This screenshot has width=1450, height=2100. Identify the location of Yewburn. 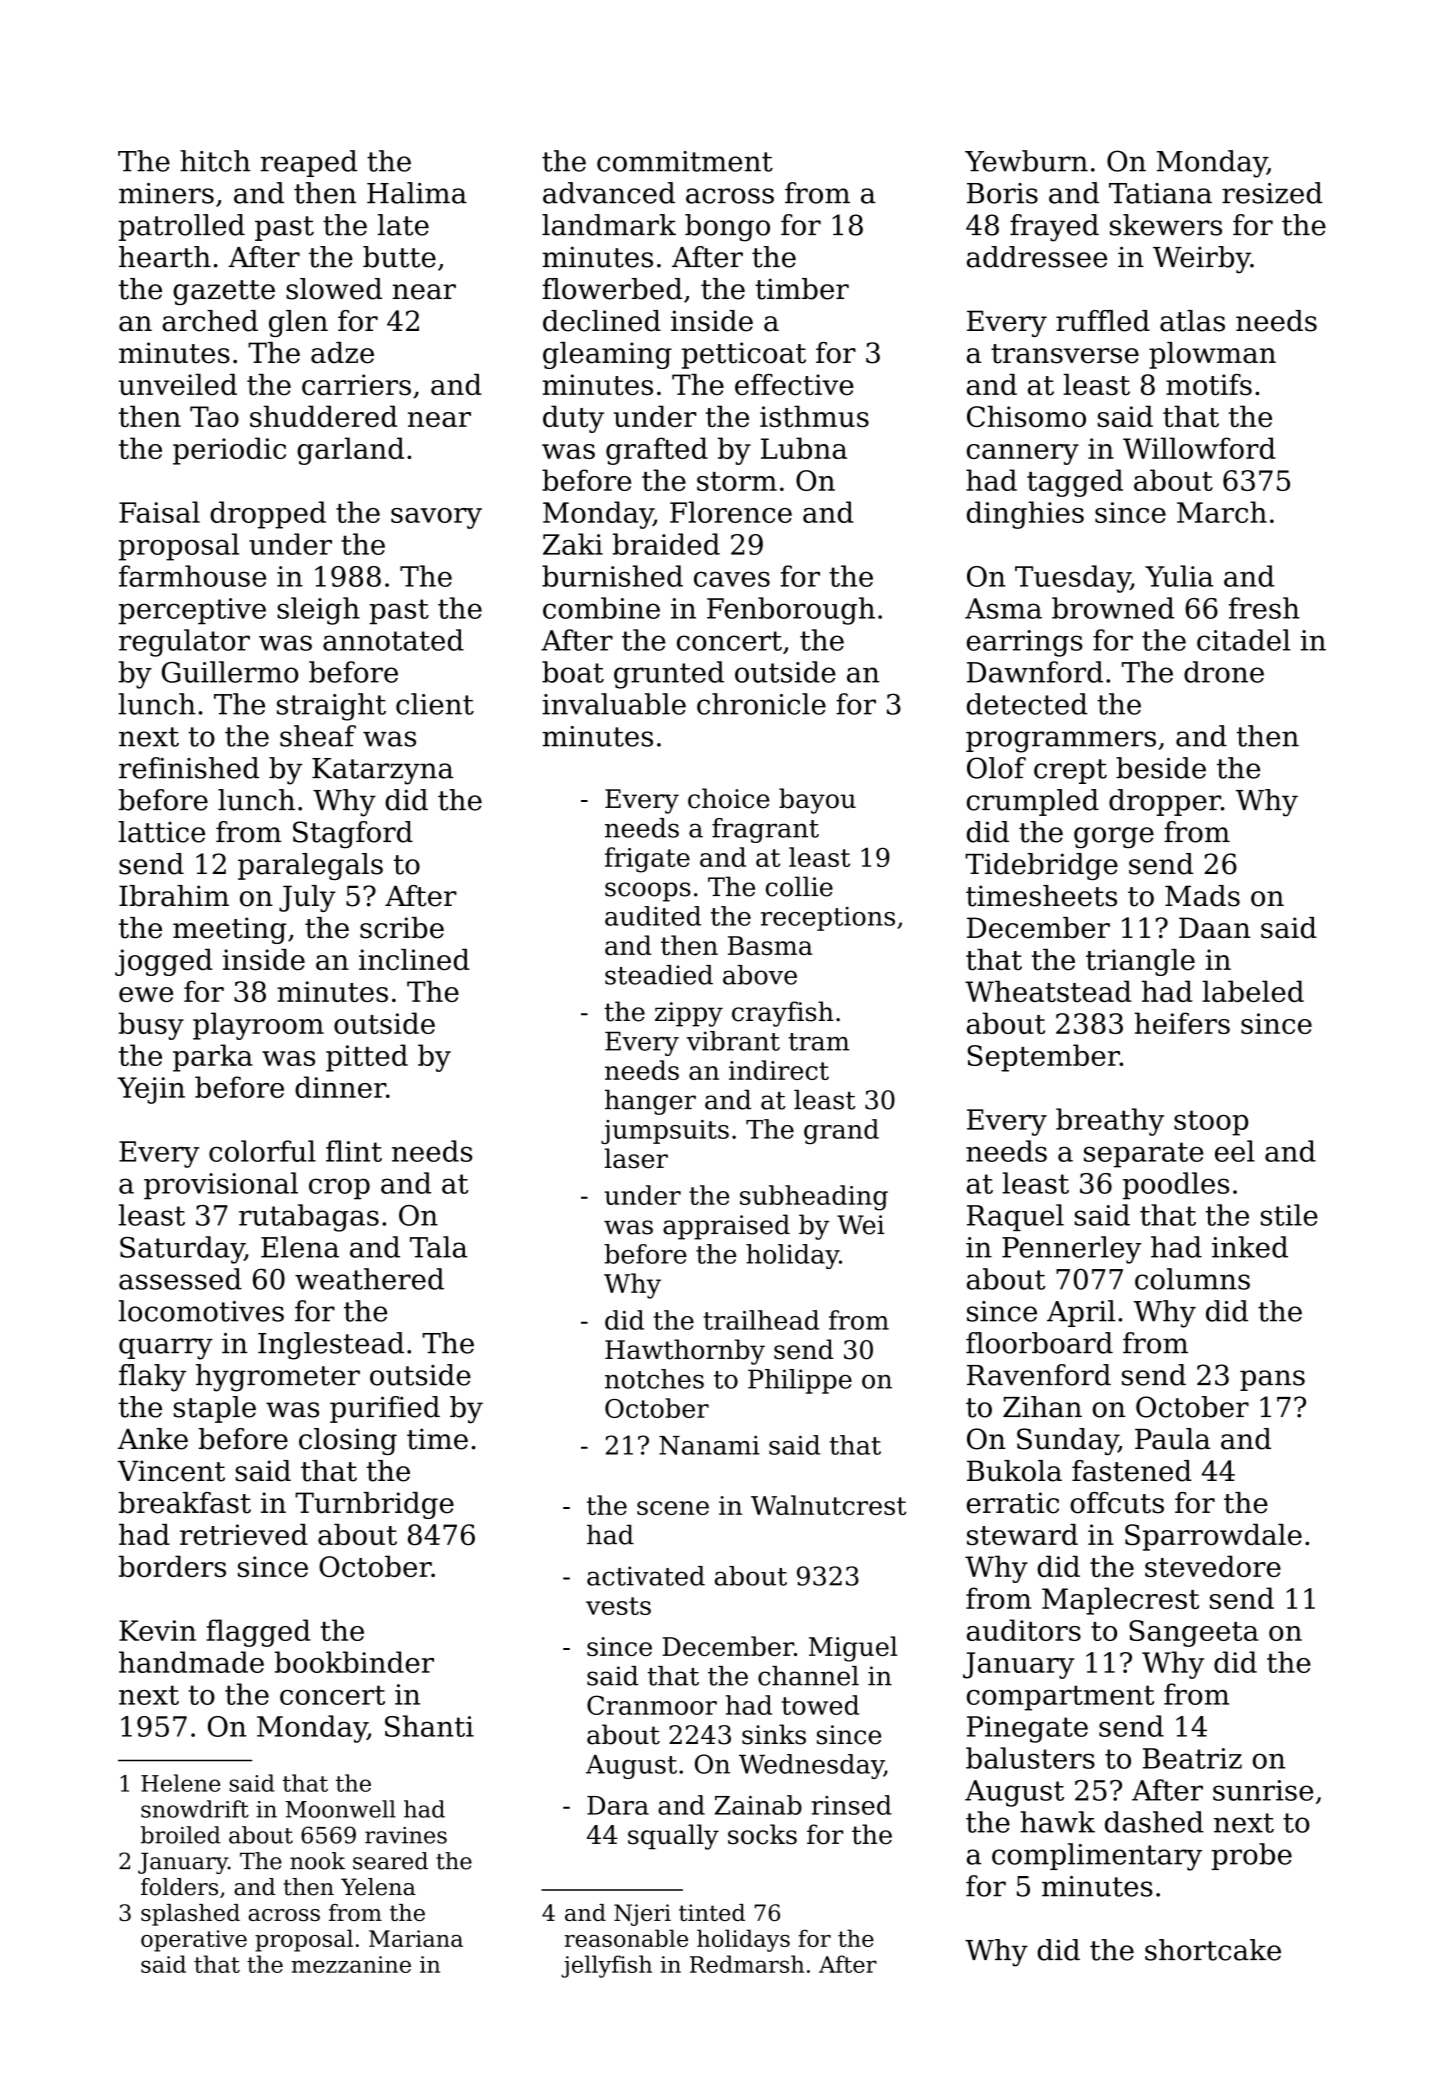
(1026, 161).
